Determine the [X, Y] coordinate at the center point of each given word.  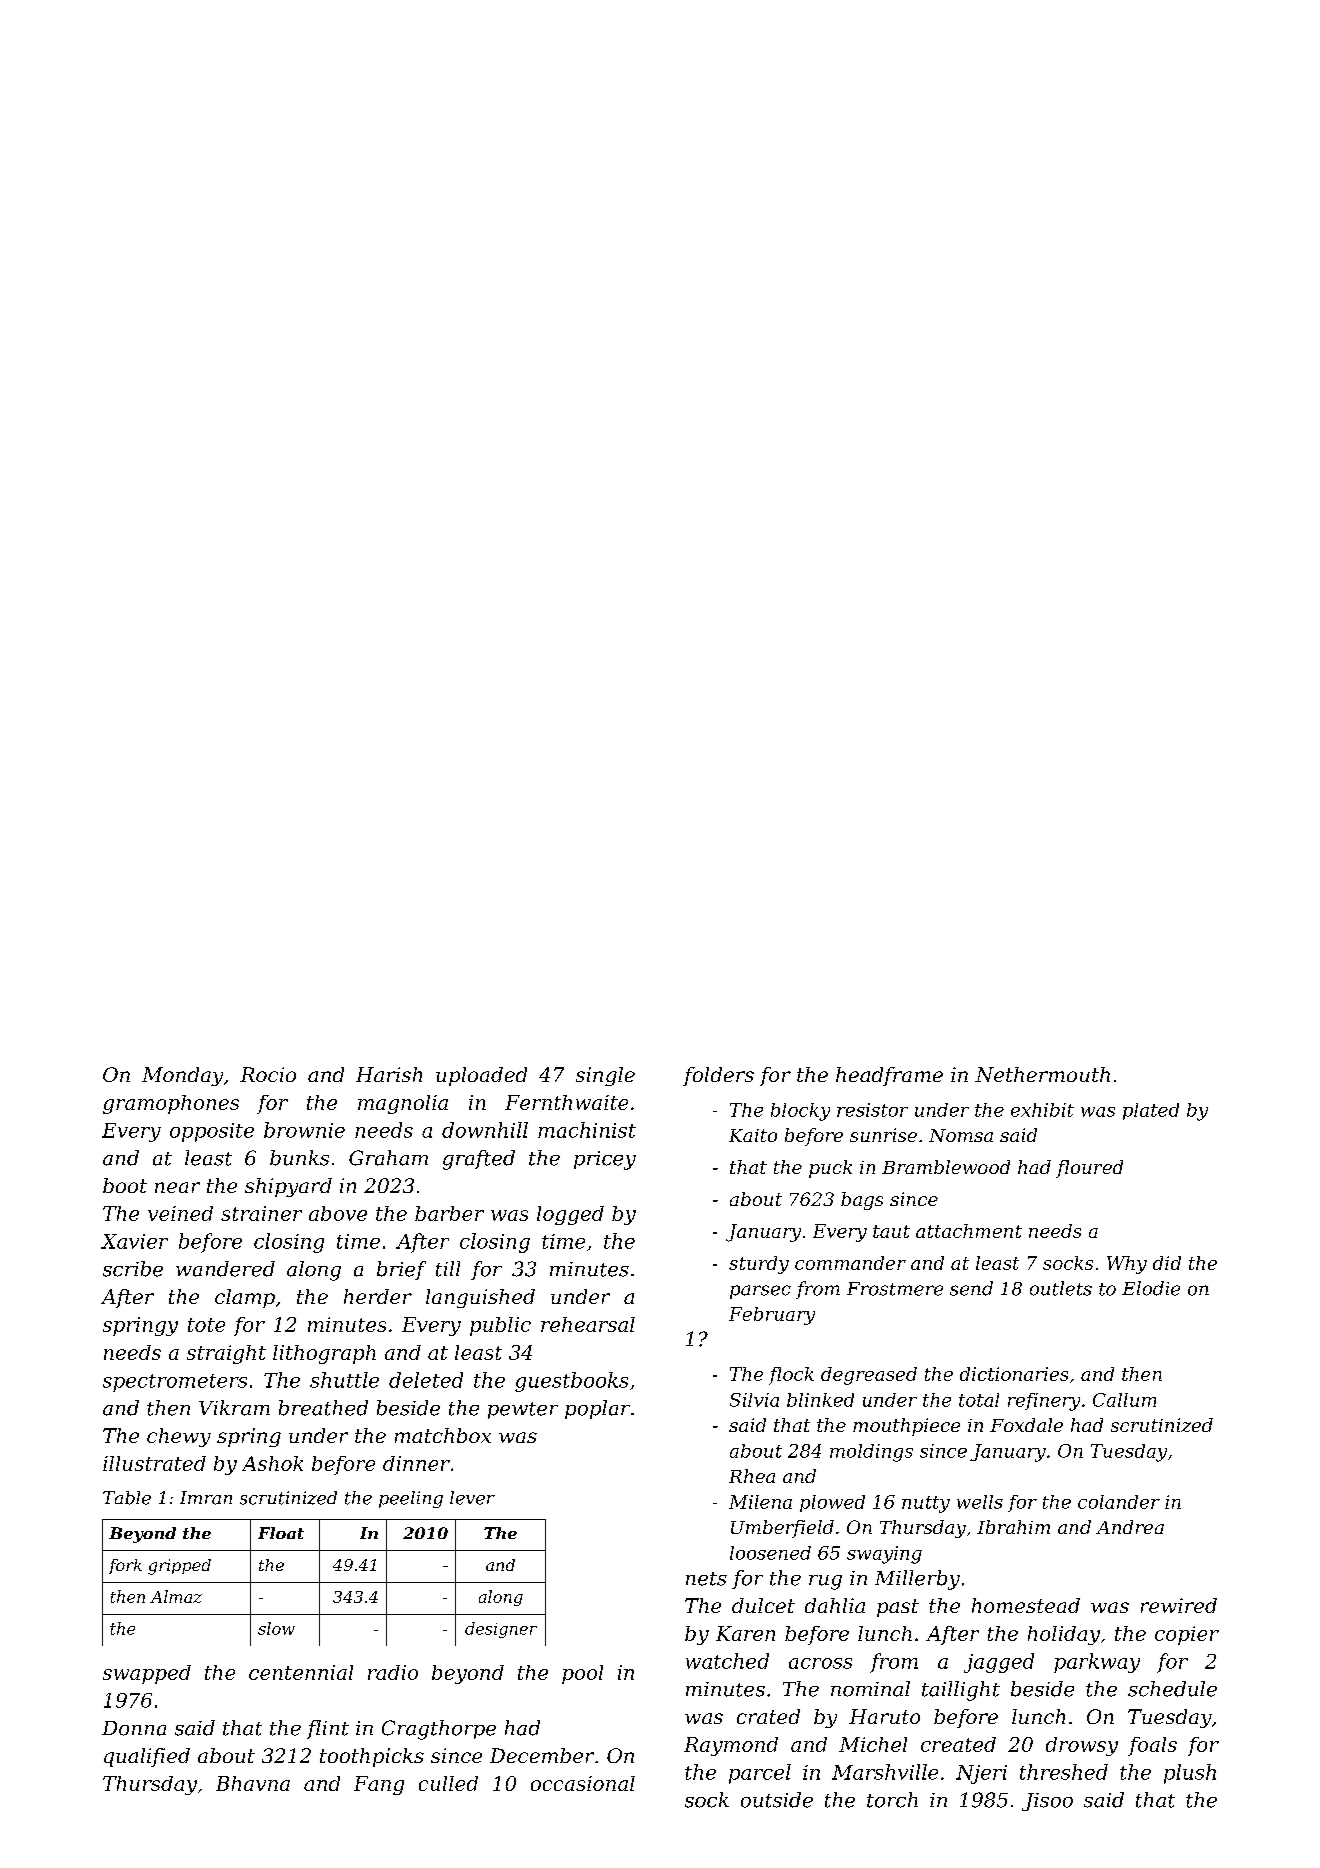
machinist [587, 1130]
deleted [426, 1380]
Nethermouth [1042, 1074]
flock [791, 1376]
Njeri [981, 1774]
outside [777, 1800]
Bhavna [253, 1783]
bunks [299, 1158]
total [979, 1400]
